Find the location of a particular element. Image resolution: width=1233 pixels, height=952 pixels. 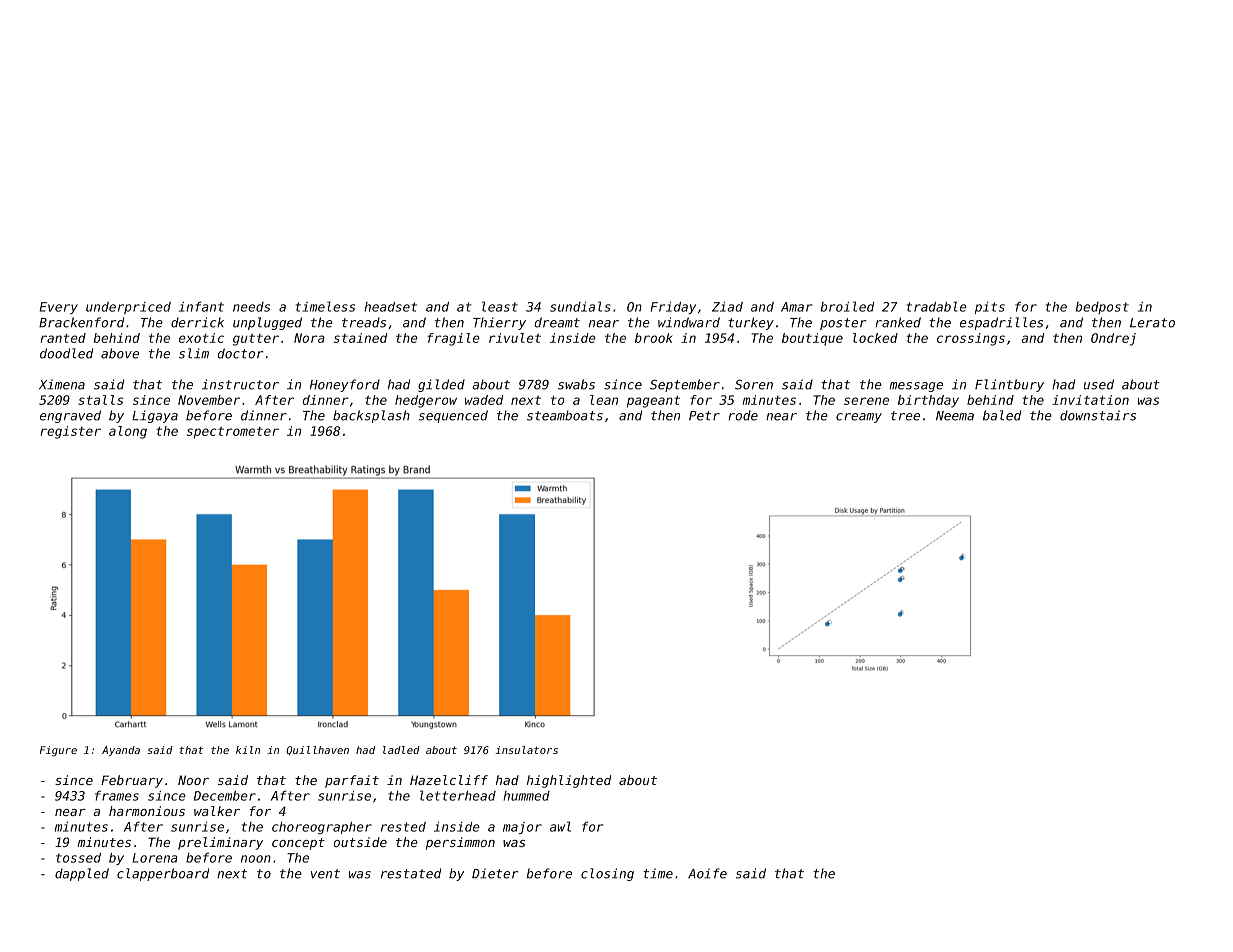

creamy is located at coordinates (859, 418).
